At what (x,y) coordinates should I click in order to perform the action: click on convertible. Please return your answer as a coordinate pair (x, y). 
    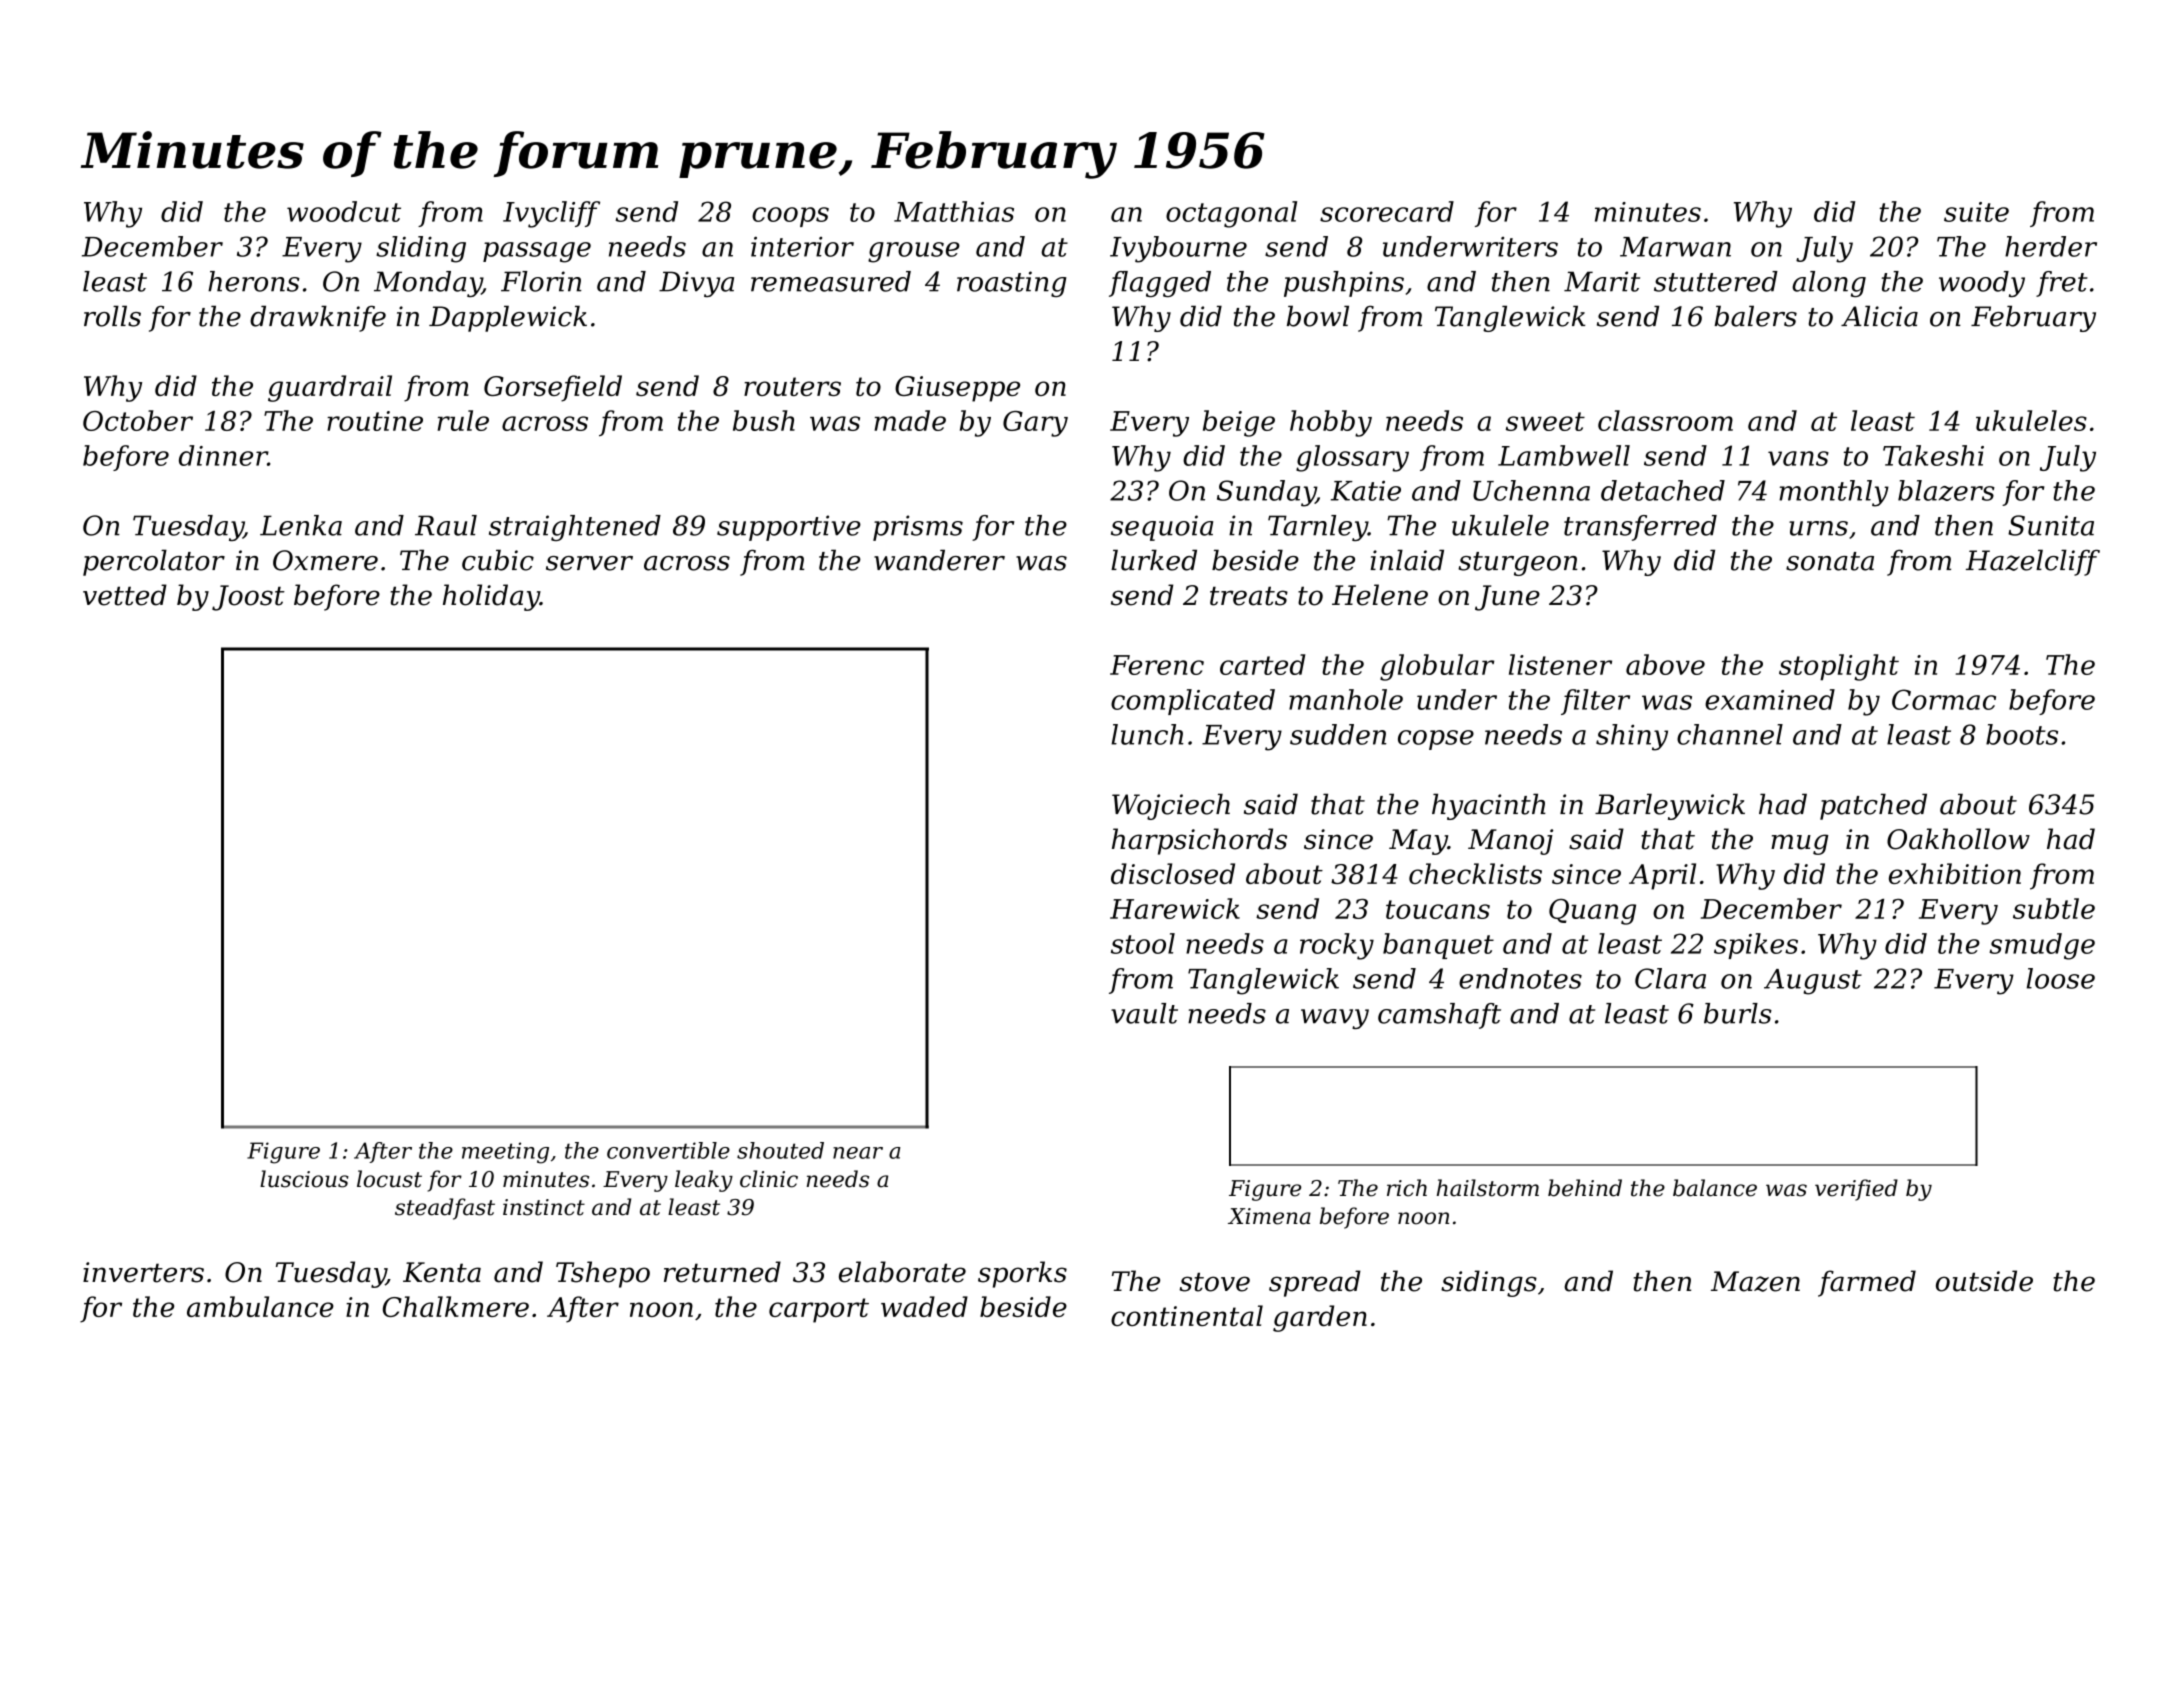
    Looking at the image, I should click on (668, 1150).
